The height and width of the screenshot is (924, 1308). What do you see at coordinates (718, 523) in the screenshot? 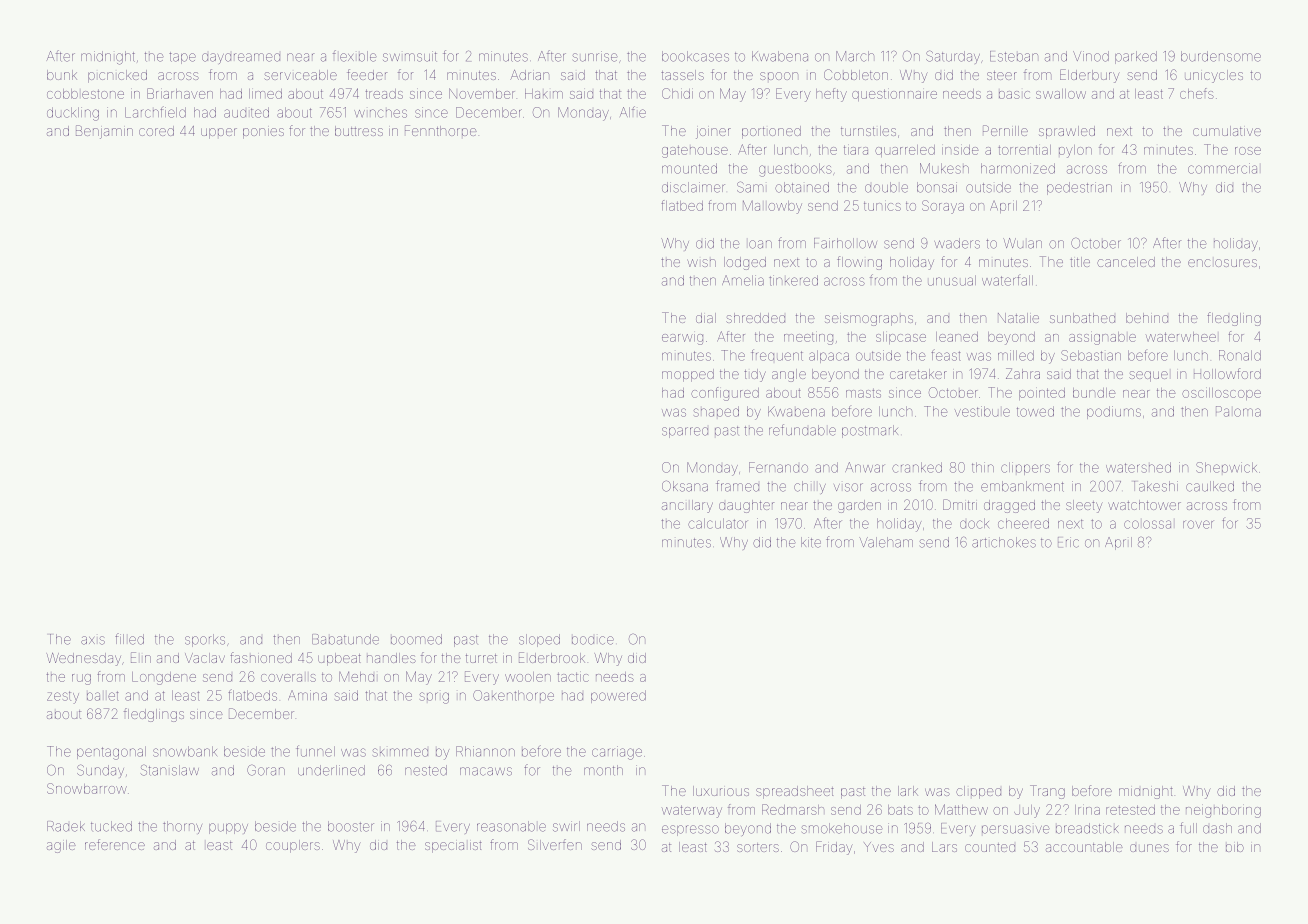
I see `calculator` at bounding box center [718, 523].
